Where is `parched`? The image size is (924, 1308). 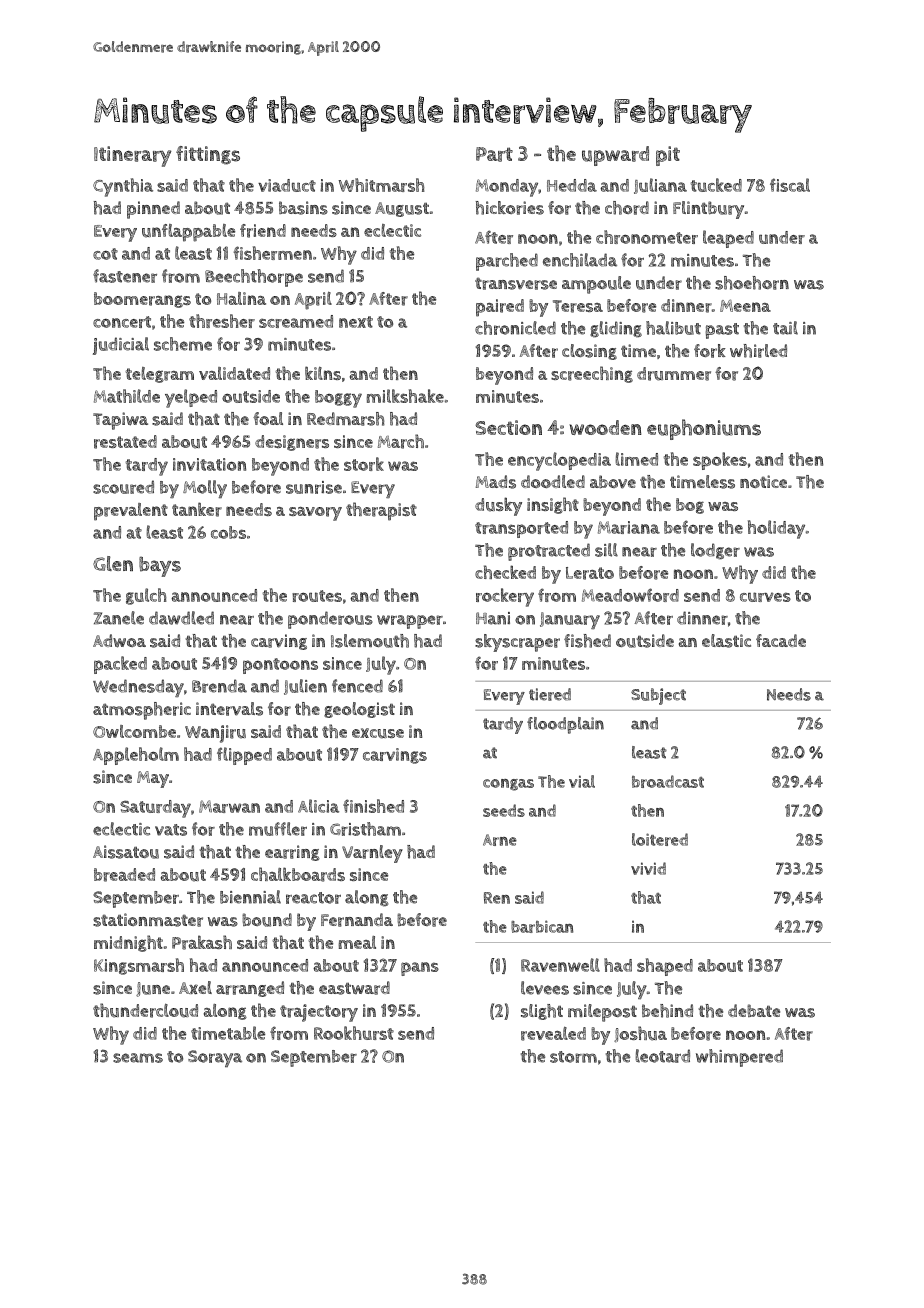 parched is located at coordinates (507, 262).
